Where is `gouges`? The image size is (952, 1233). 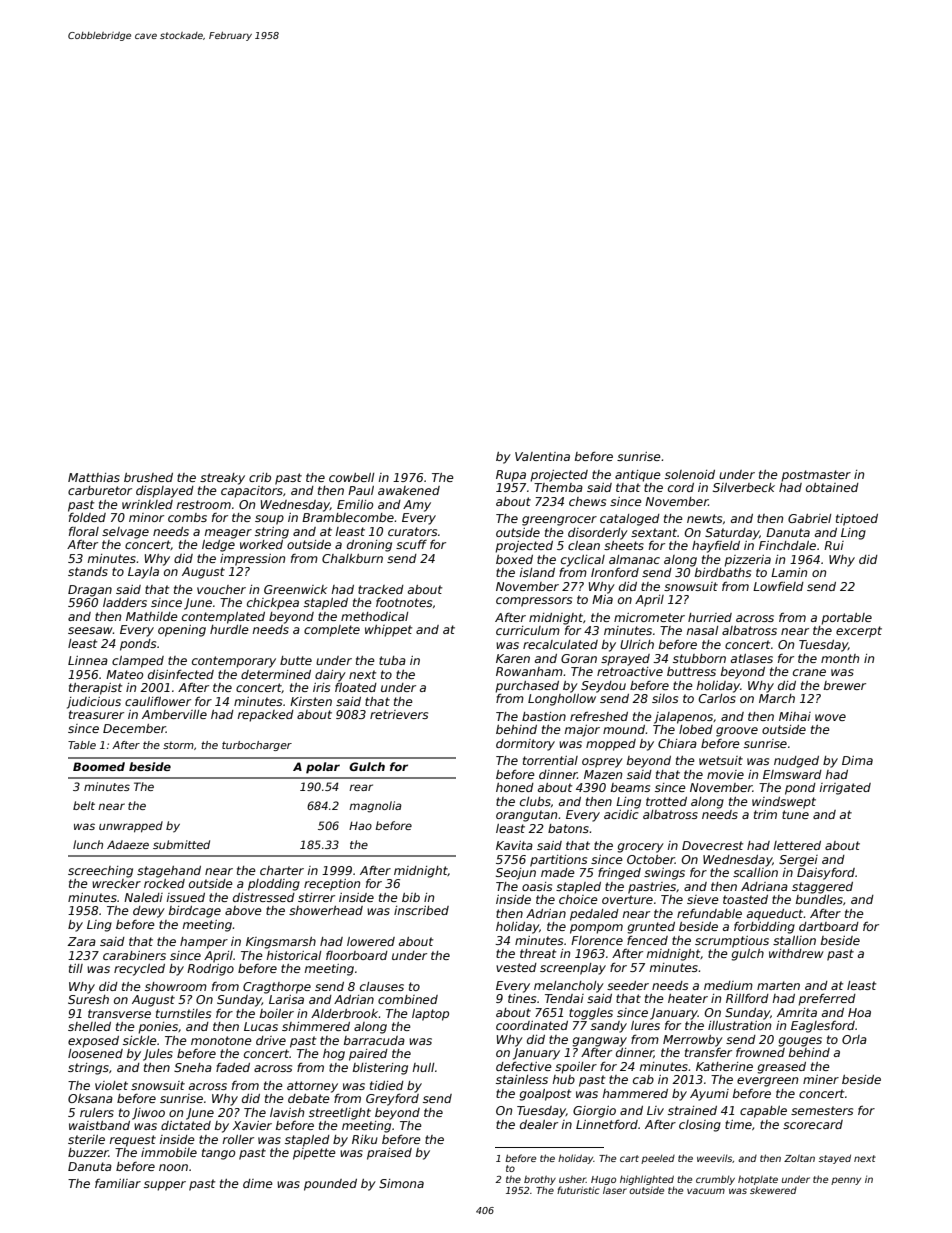 gouges is located at coordinates (800, 1042).
